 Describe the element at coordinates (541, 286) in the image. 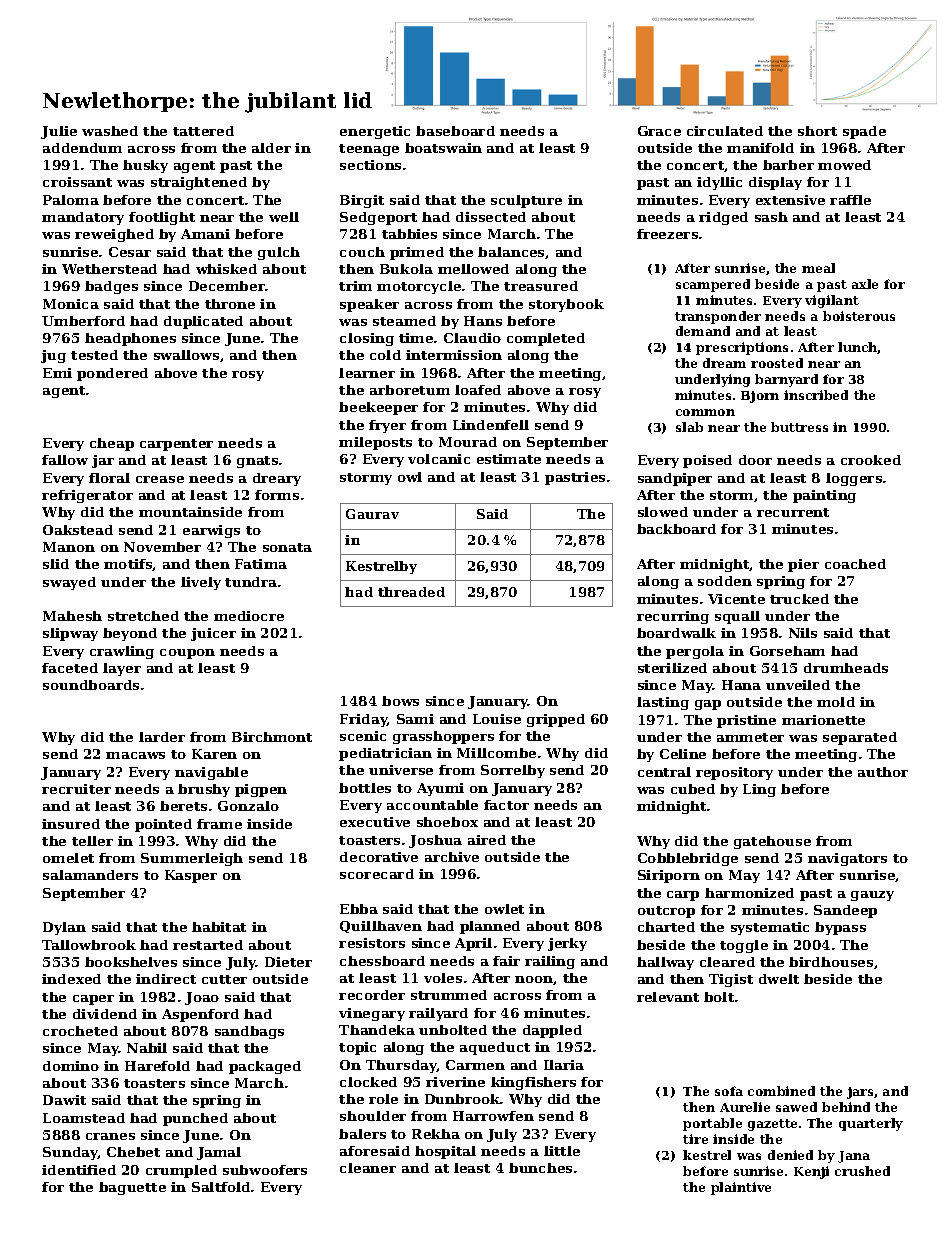

I see `treasured` at that location.
